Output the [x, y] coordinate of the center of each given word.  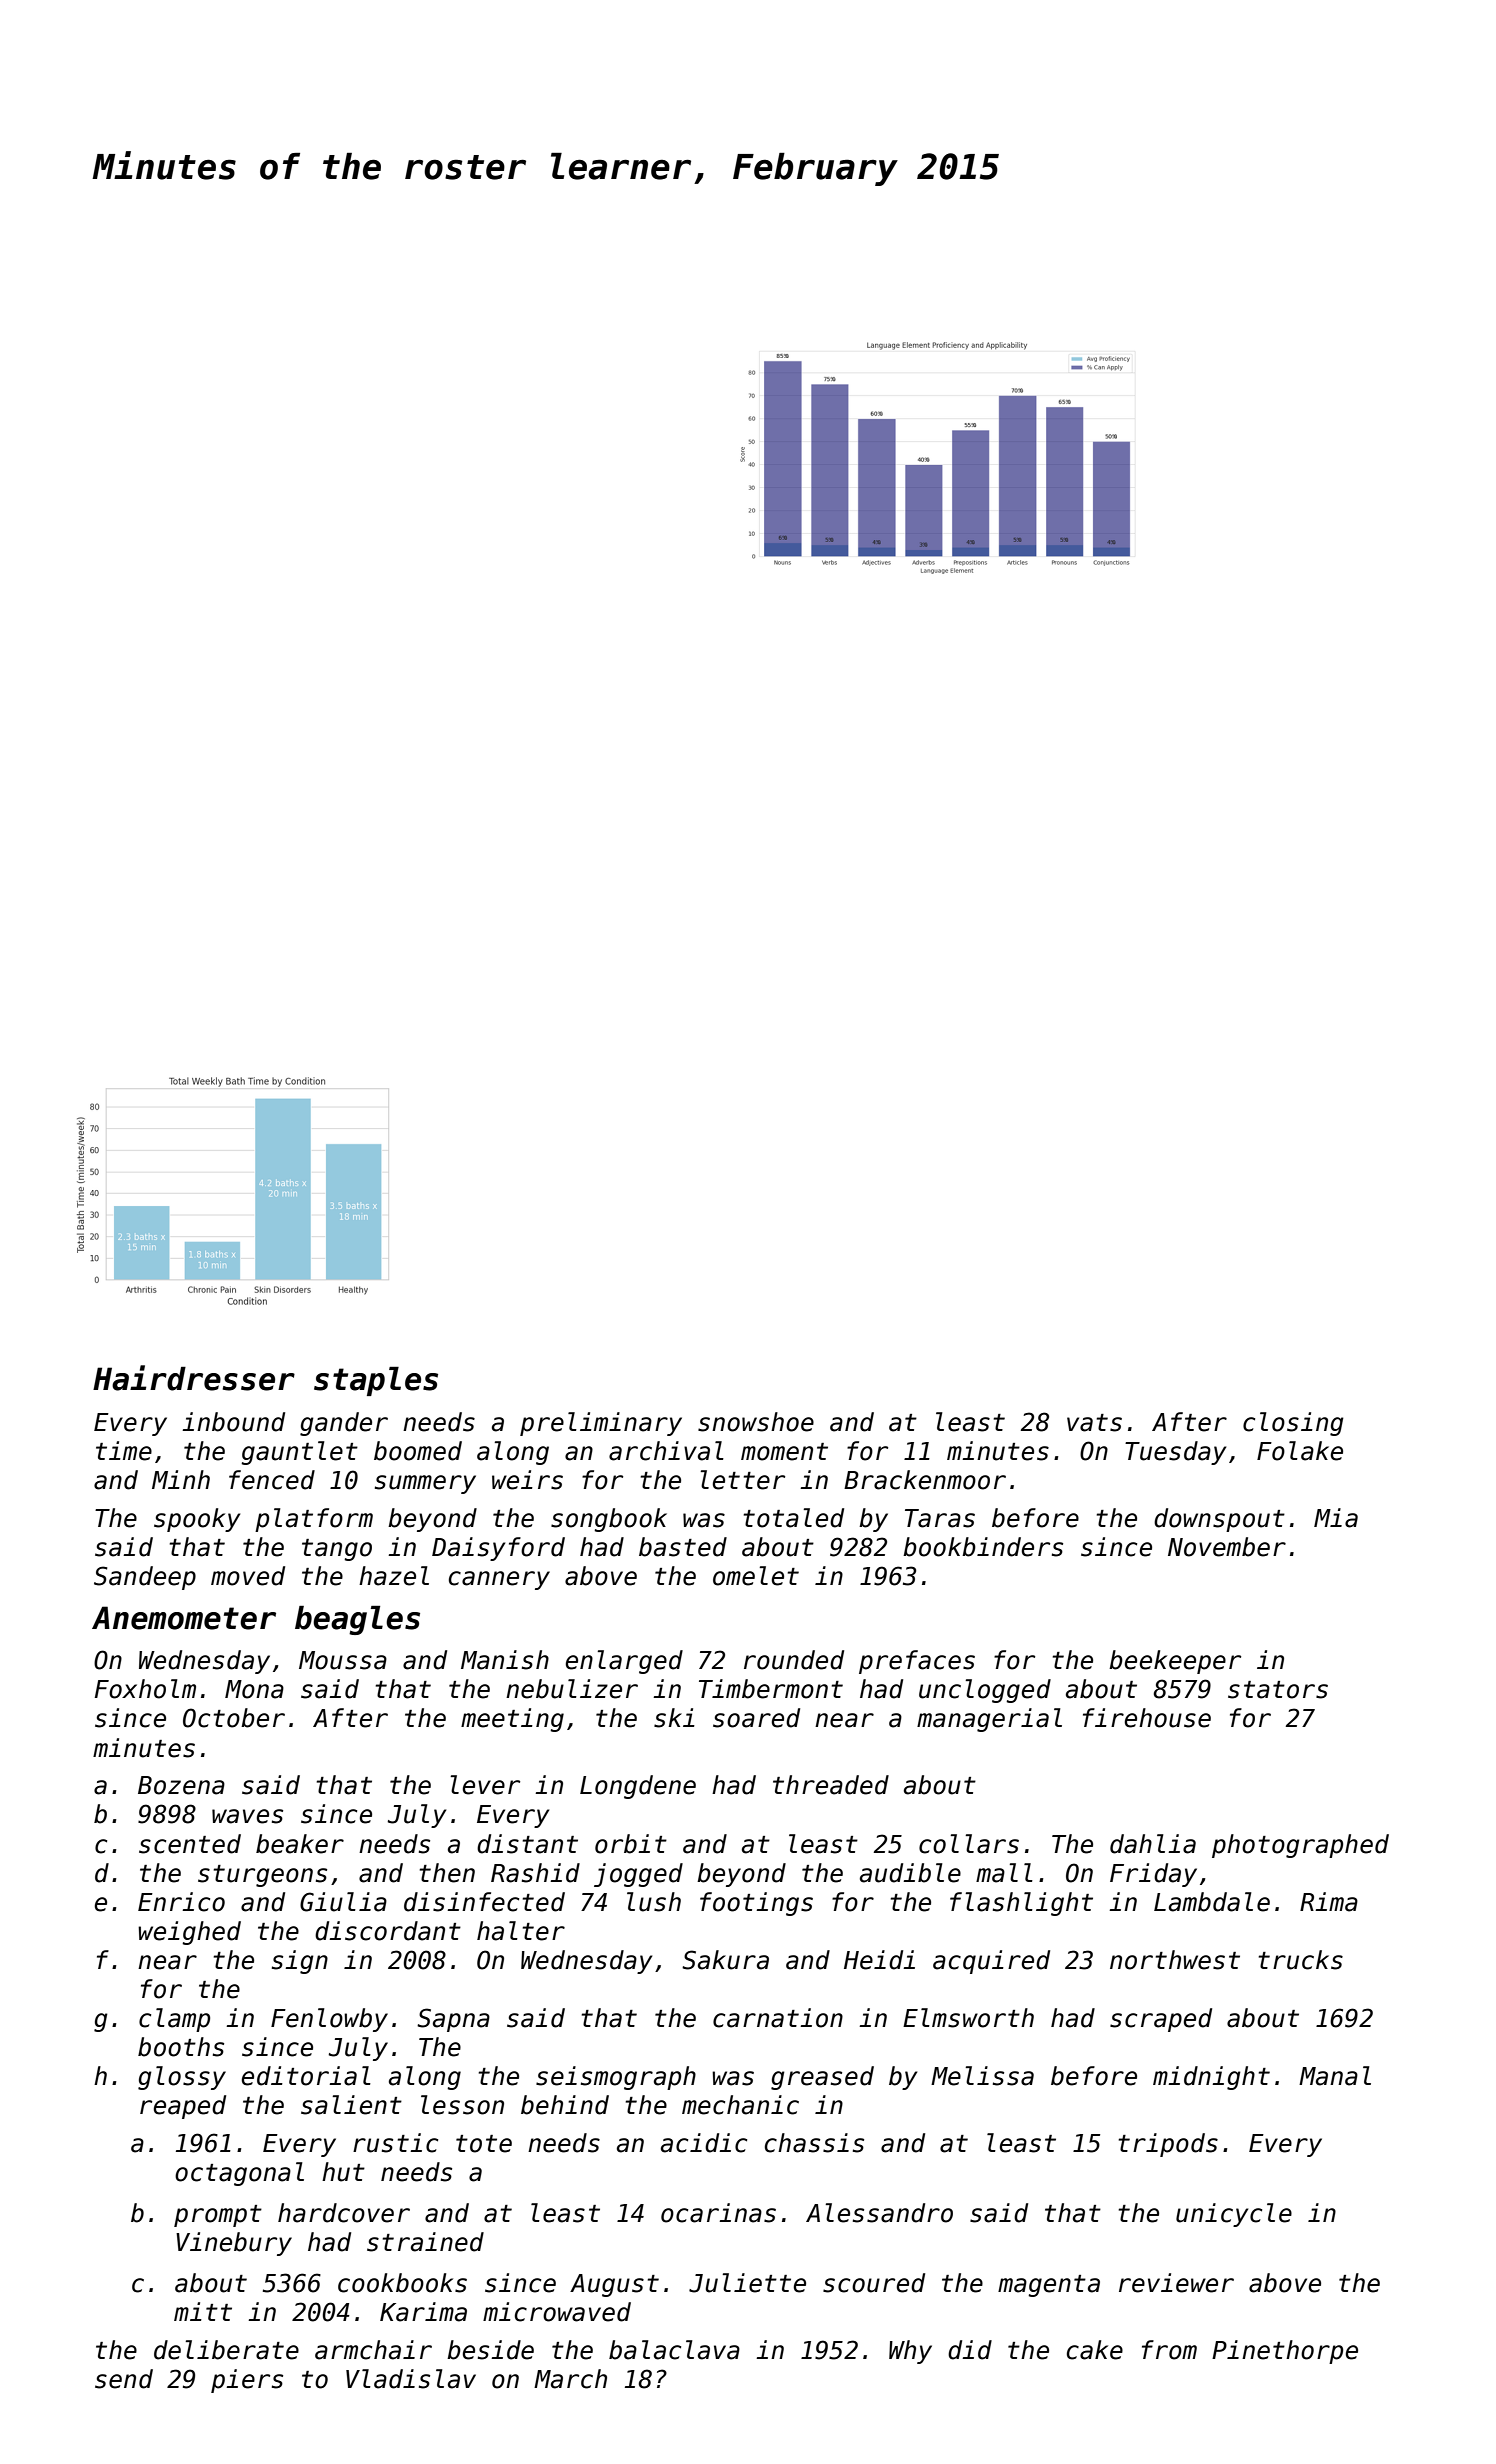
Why [910, 2352]
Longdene [638, 1787]
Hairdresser [194, 1378]
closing [1293, 1424]
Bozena [181, 1785]
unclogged [985, 1691]
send [124, 2379]
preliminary [601, 1424]
